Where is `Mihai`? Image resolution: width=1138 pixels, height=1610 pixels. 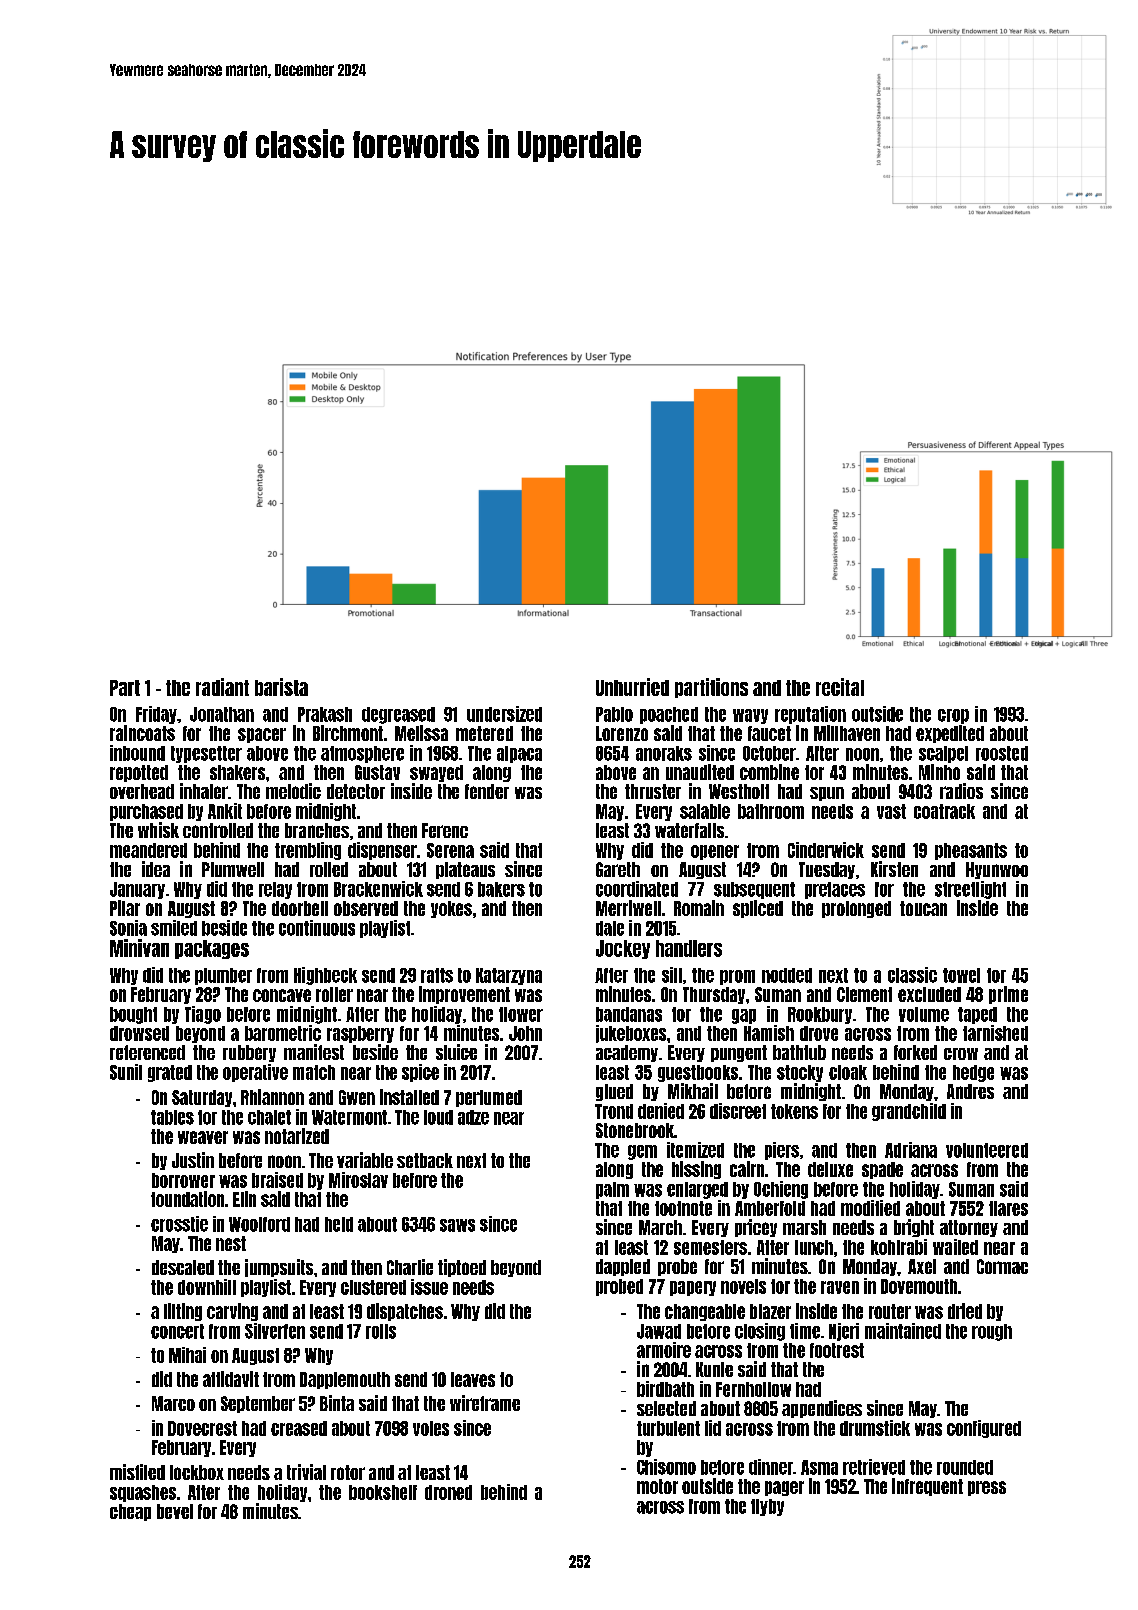
Mihai is located at coordinates (187, 1355).
